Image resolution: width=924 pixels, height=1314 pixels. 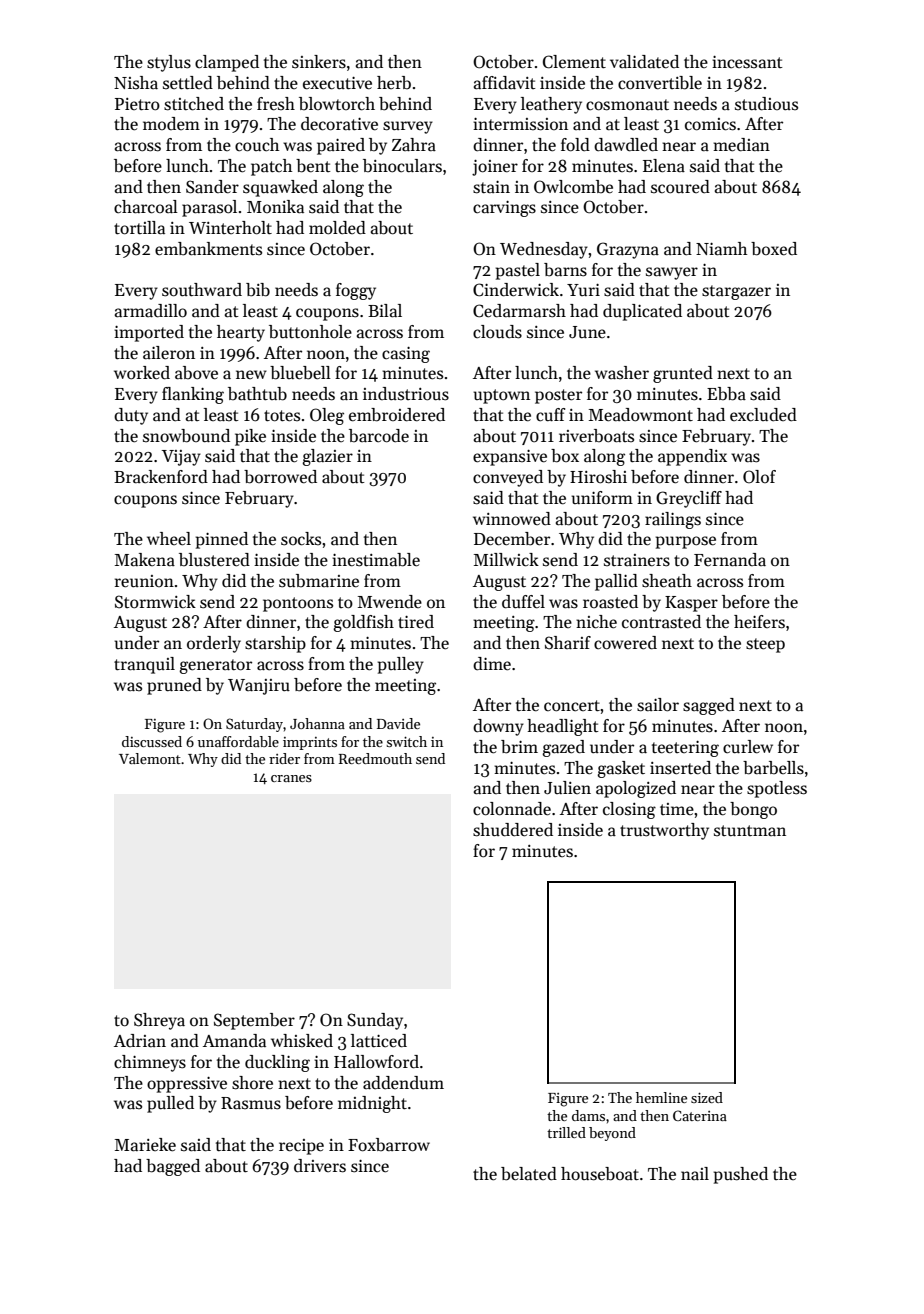 What do you see at coordinates (600, 1174) in the screenshot?
I see `houseboat` at bounding box center [600, 1174].
